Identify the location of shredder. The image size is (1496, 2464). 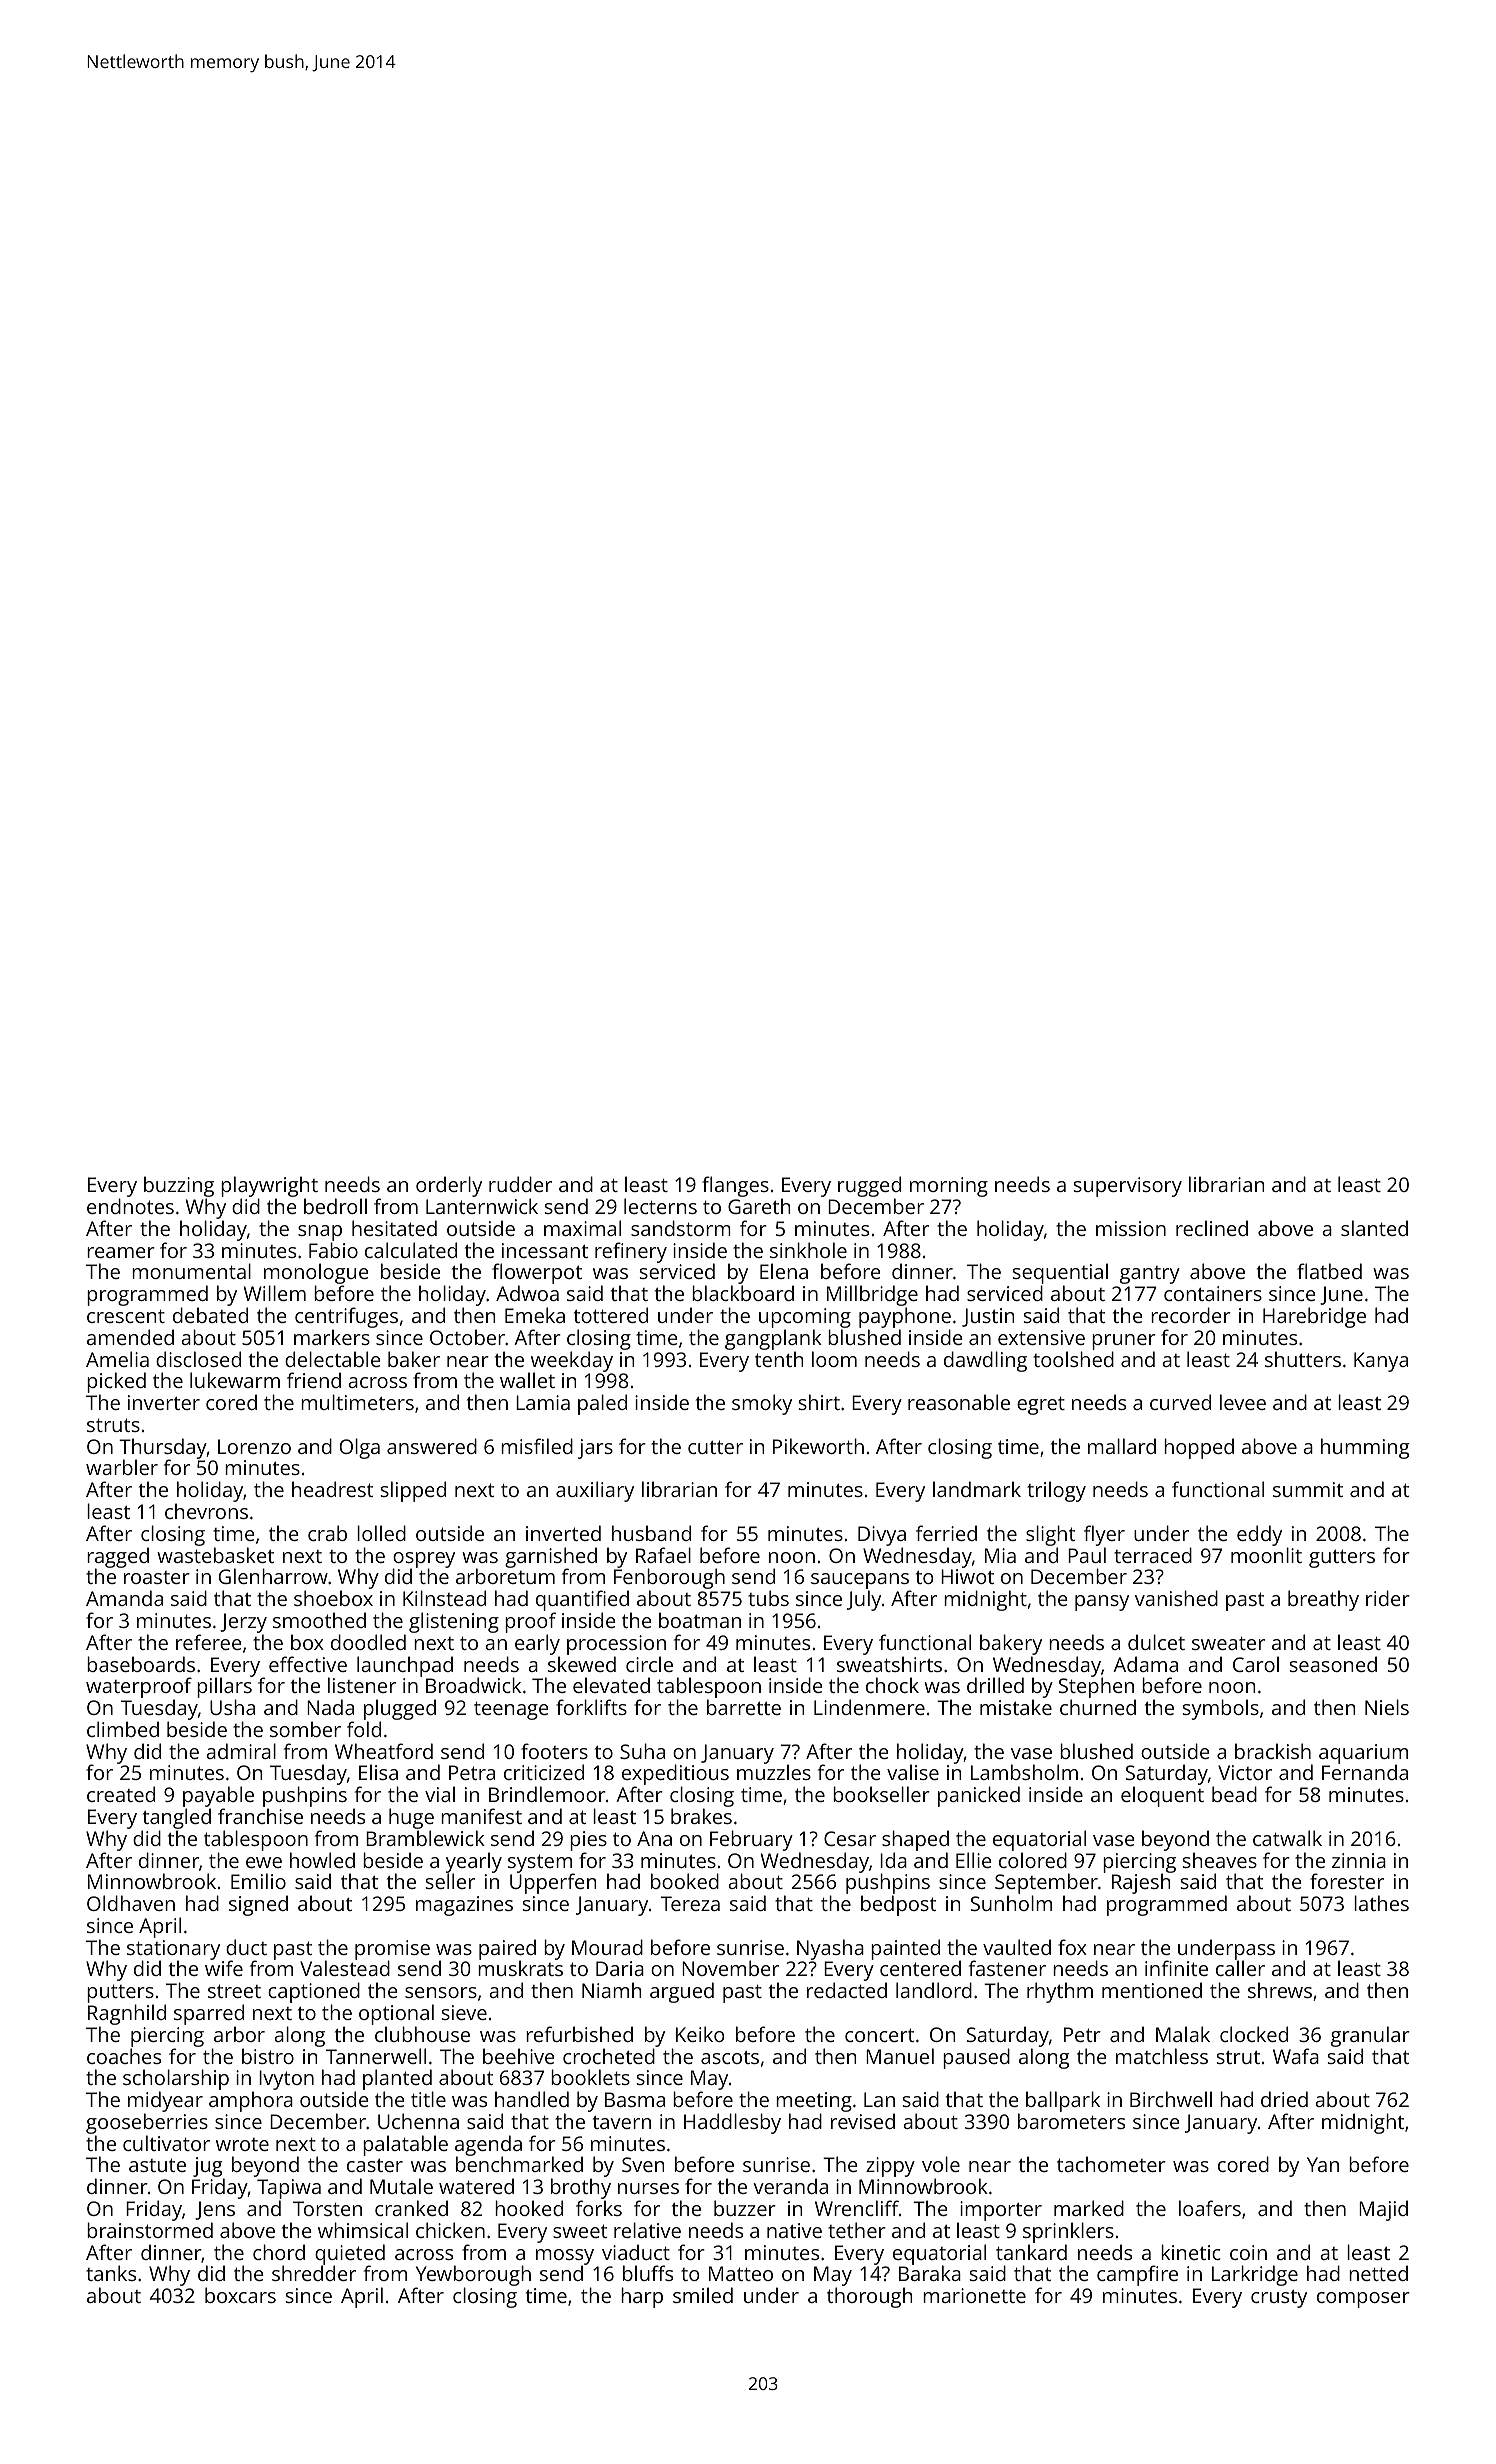
(314, 2273).
